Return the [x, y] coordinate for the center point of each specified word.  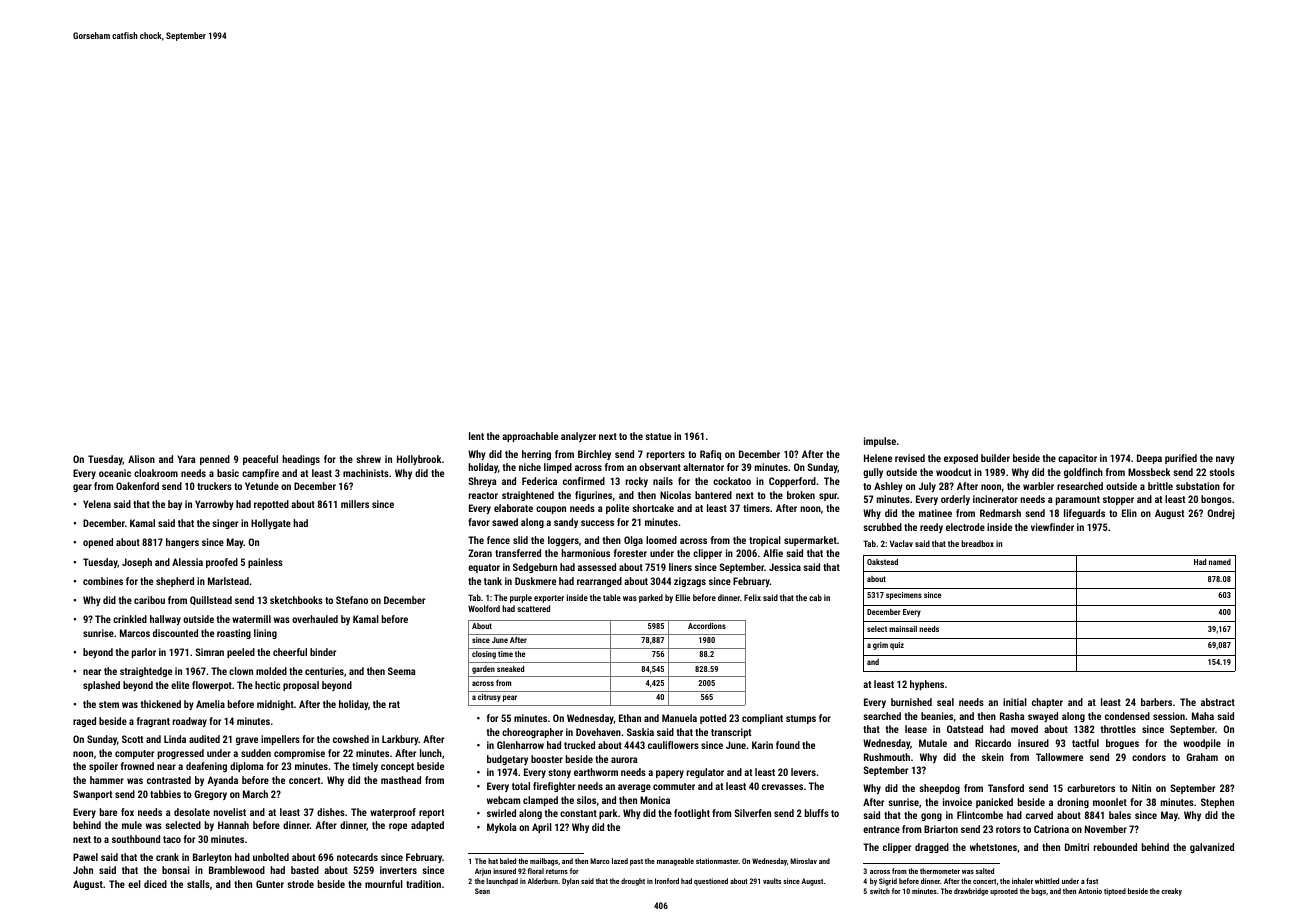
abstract [1218, 702]
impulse [880, 442]
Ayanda [223, 781]
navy [1225, 460]
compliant [762, 719]
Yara [186, 459]
